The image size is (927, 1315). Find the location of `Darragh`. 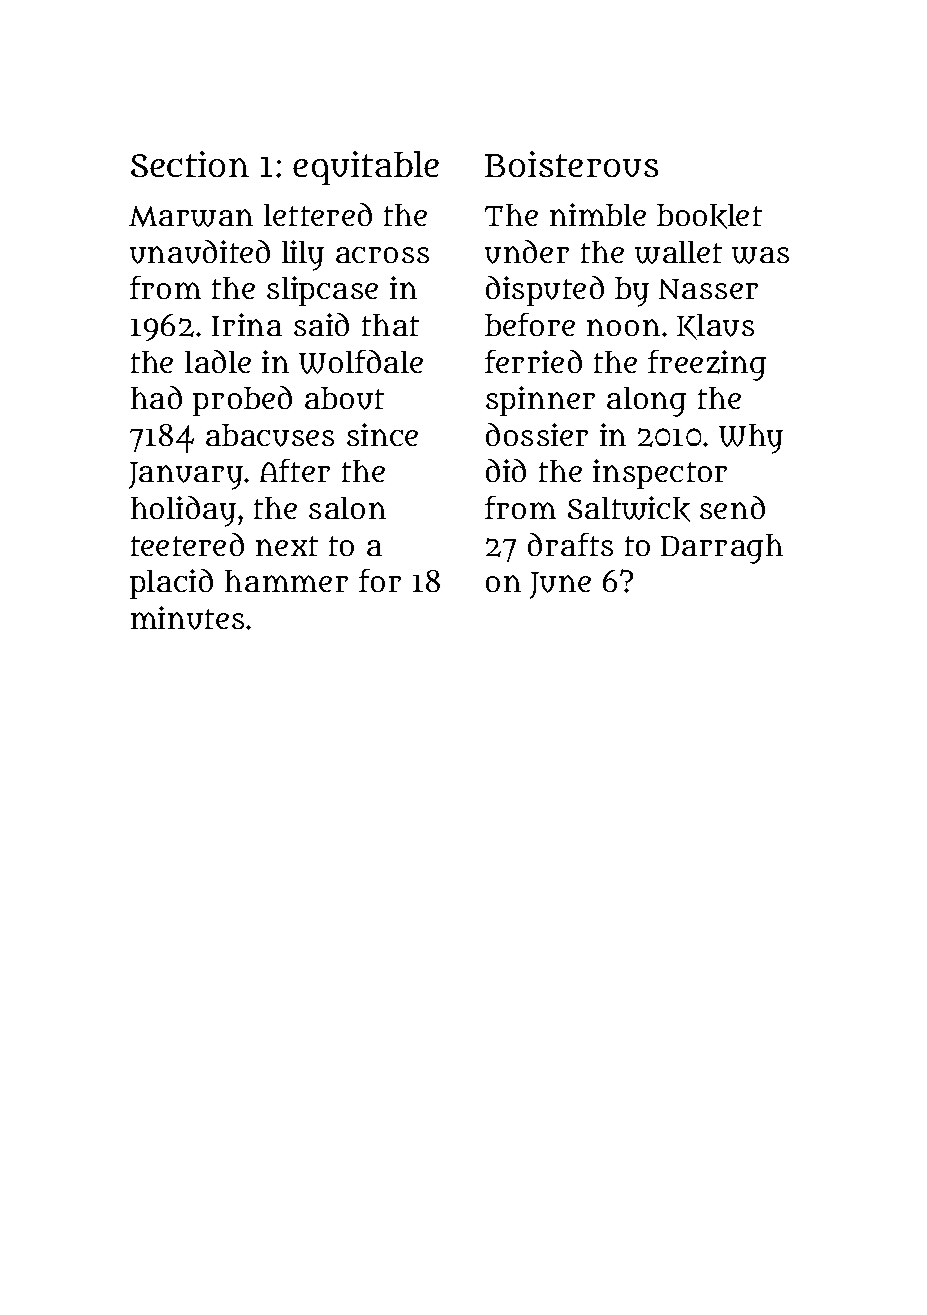

Darragh is located at coordinates (722, 549).
